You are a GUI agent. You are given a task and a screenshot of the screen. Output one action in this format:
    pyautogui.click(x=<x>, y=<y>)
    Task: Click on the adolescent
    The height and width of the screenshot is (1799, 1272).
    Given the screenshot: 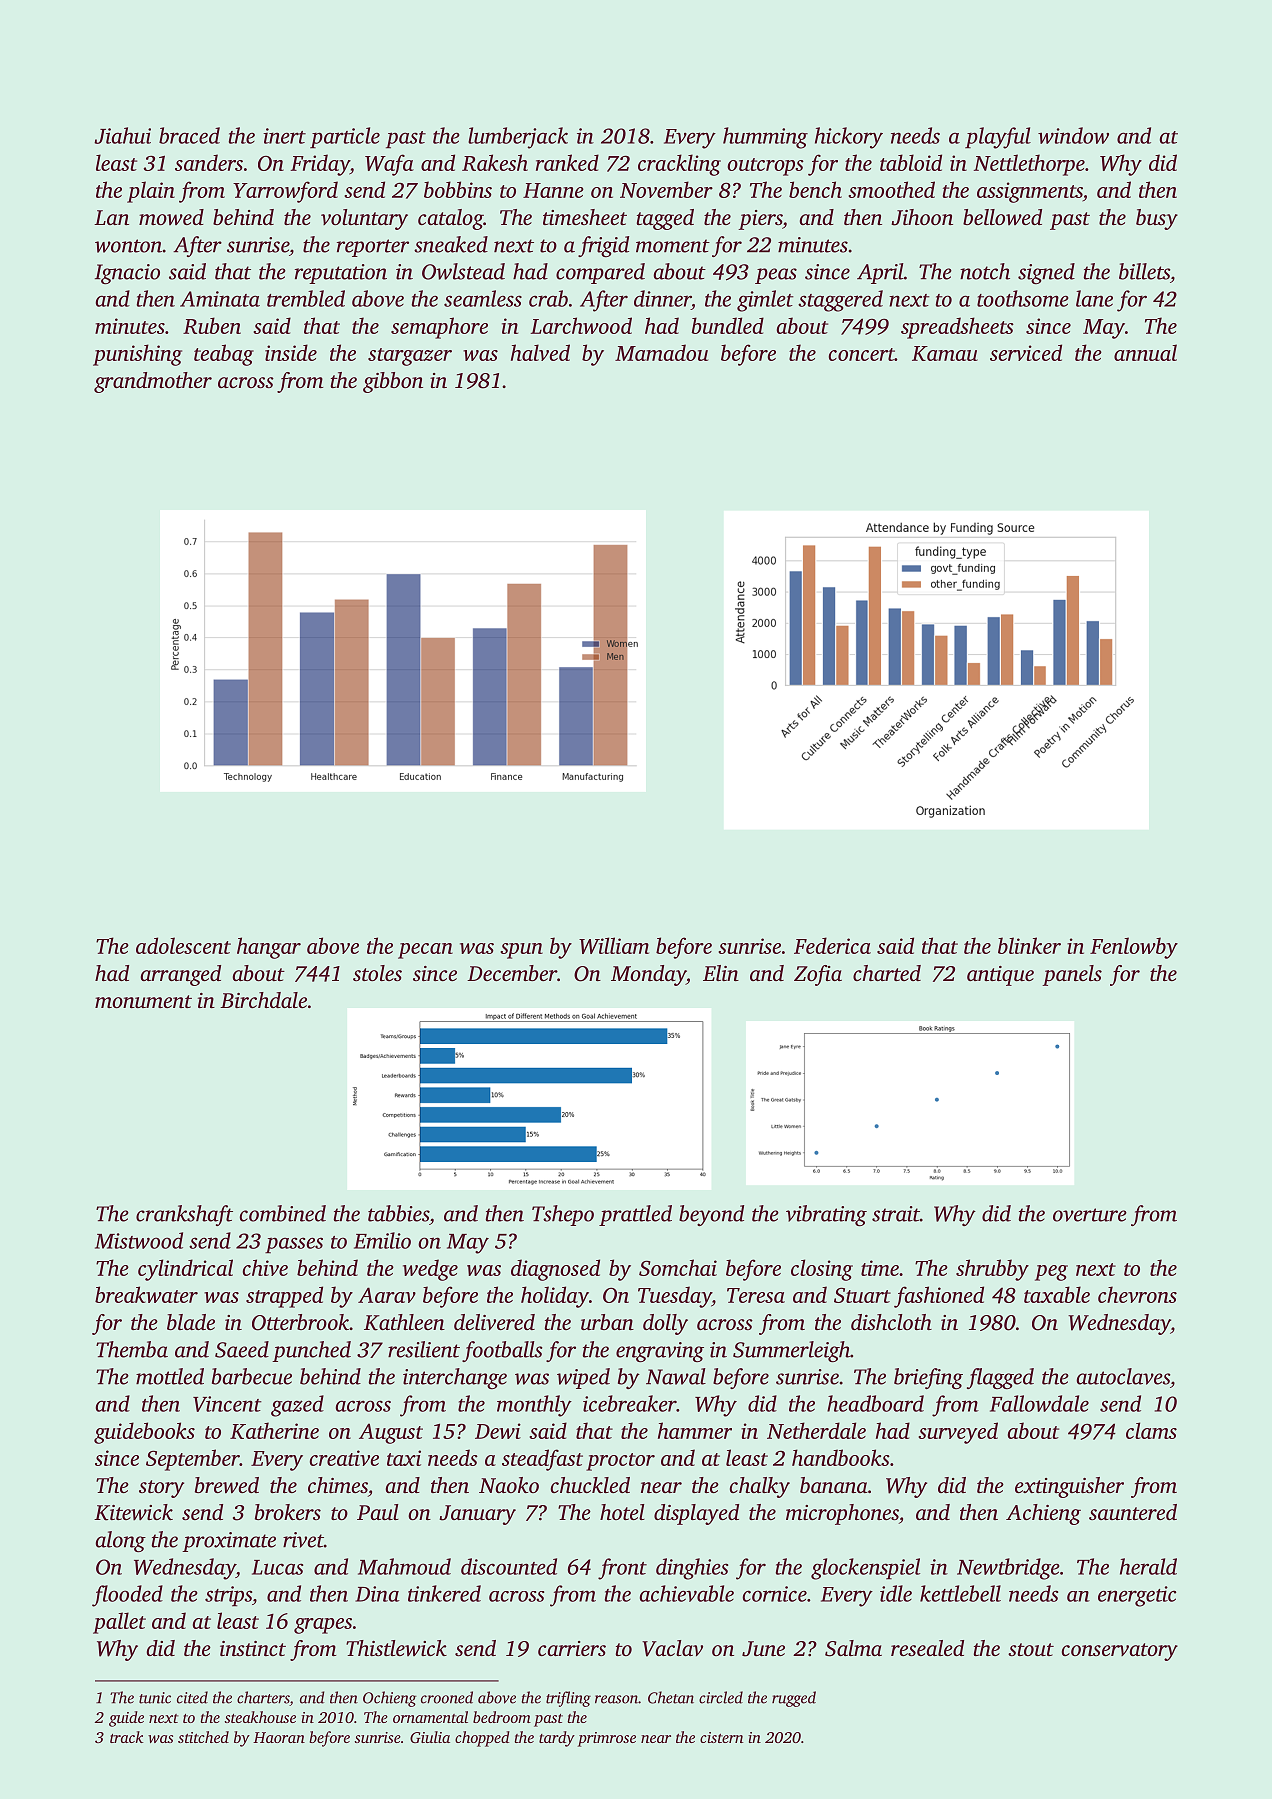 What is the action you would take?
    pyautogui.click(x=183, y=945)
